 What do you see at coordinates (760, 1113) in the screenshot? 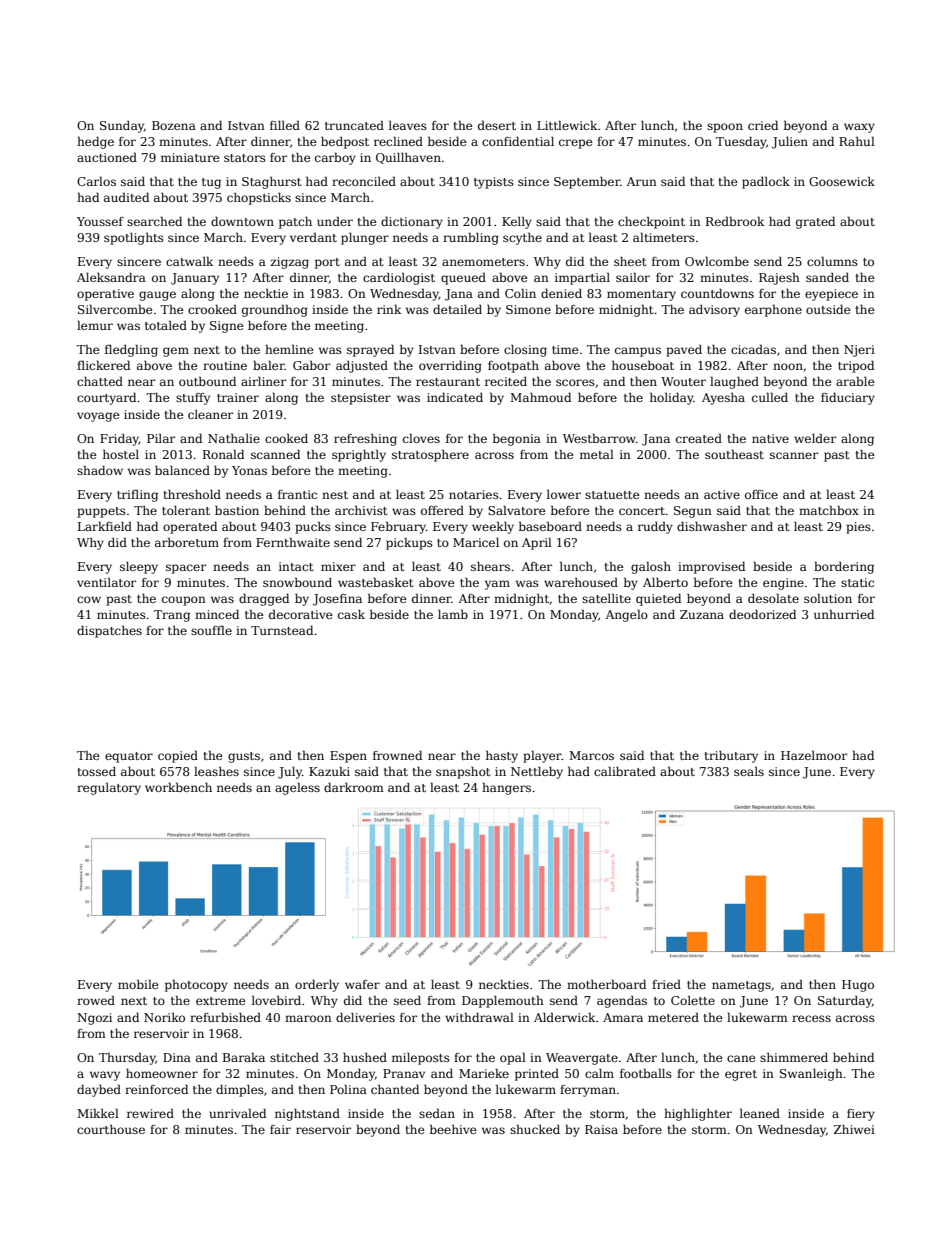
I see `leaned` at bounding box center [760, 1113].
